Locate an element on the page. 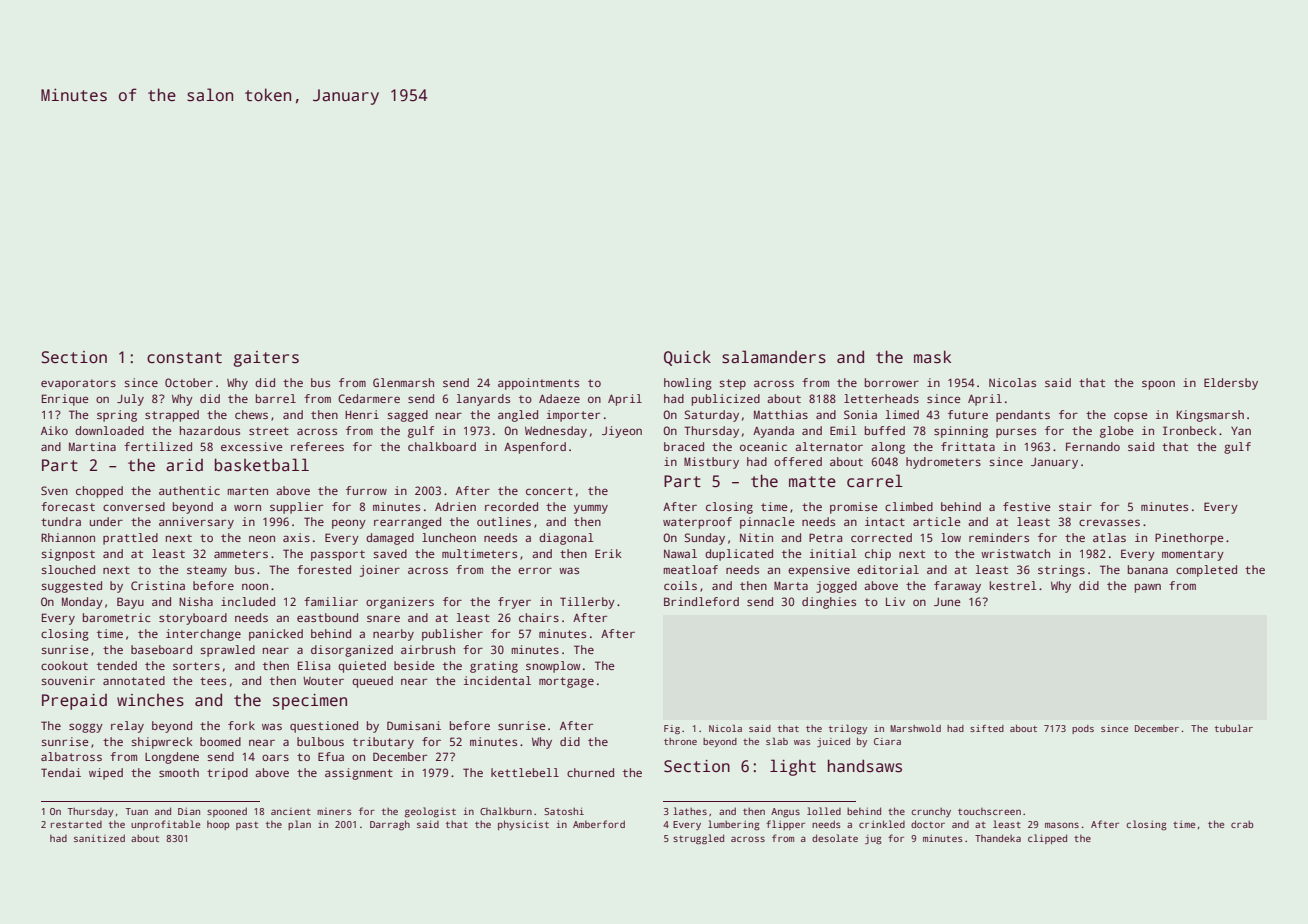 The height and width of the image is (924, 1308). Ciara is located at coordinates (887, 741).
